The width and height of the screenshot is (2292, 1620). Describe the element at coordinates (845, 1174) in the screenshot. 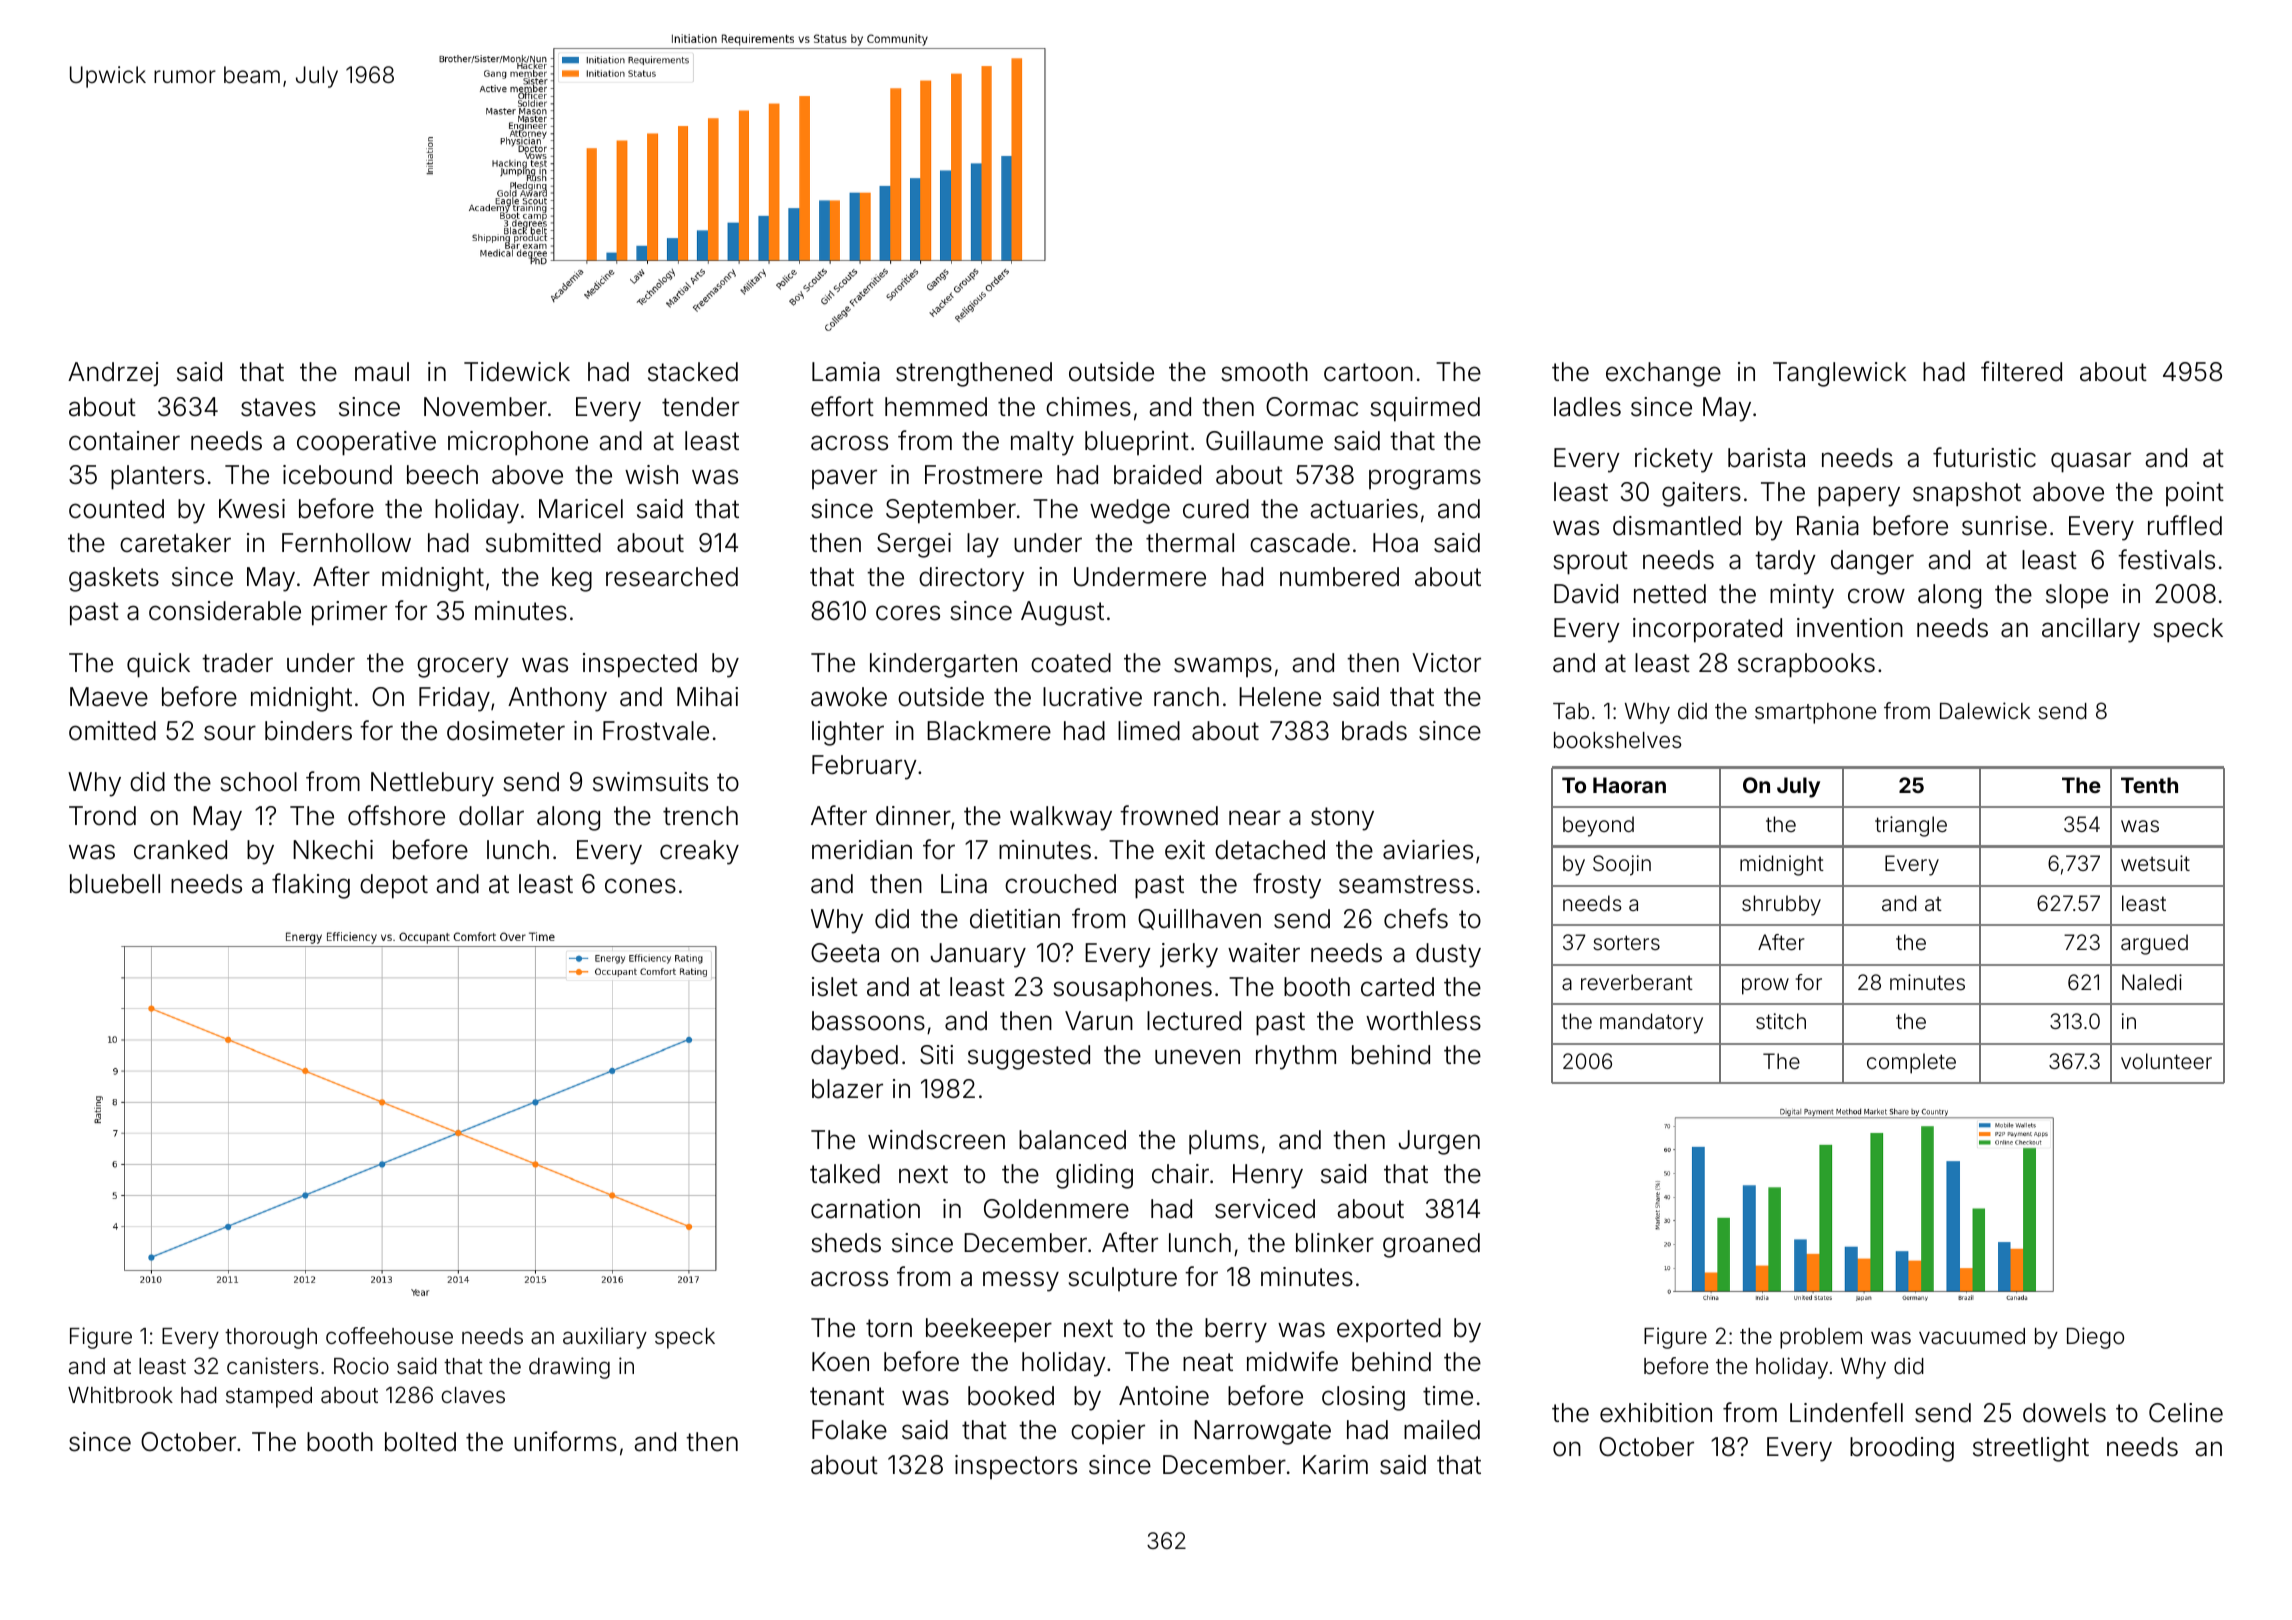

I see `talked` at that location.
